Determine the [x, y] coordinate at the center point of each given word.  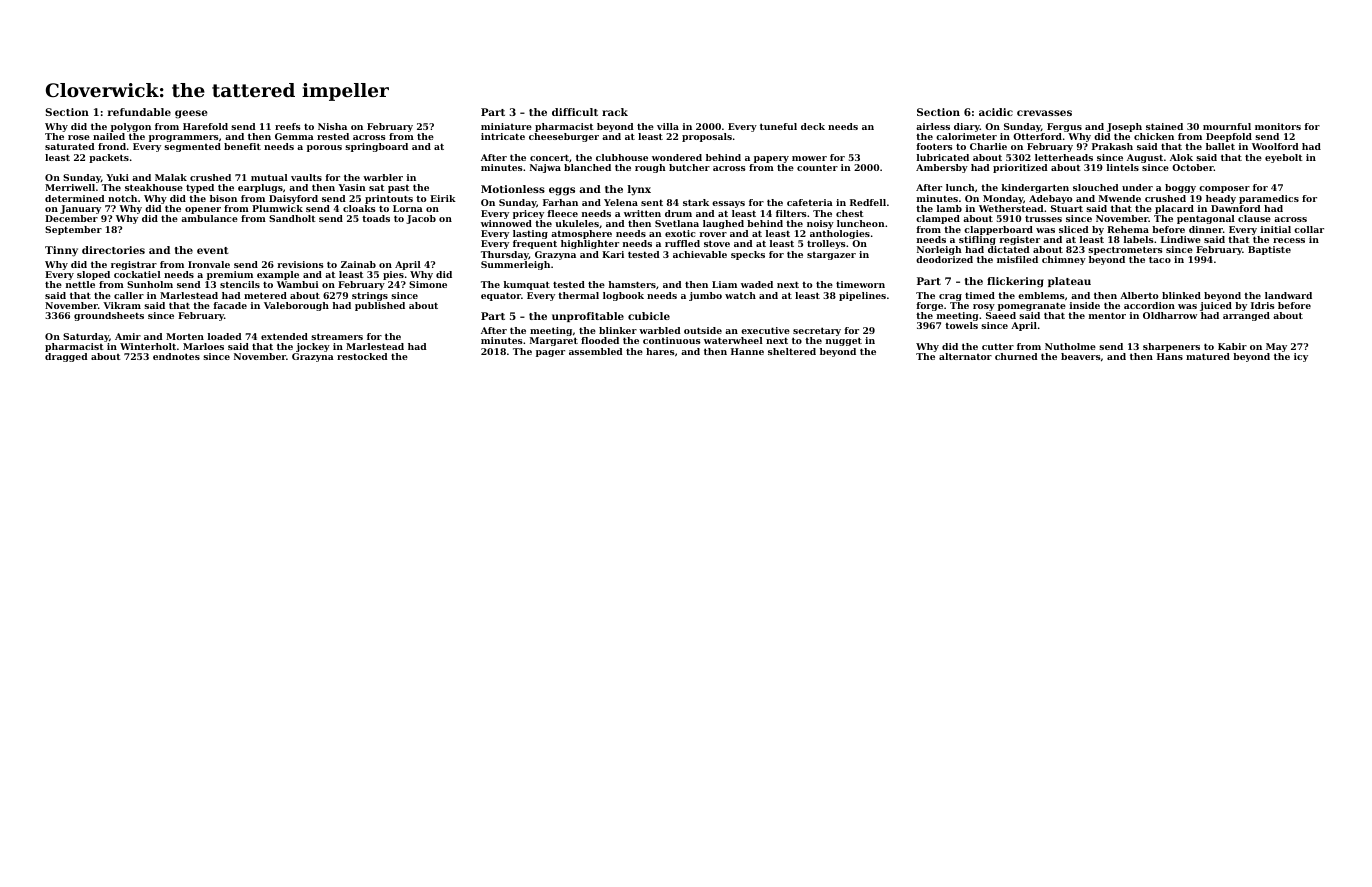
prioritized [1020, 168]
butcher [689, 167]
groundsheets [109, 316]
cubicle [649, 316]
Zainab [358, 264]
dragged [66, 357]
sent [652, 202]
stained [1164, 126]
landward [1288, 295]
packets [109, 158]
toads [376, 218]
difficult [575, 112]
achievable [700, 254]
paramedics [1269, 199]
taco [1160, 259]
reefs [288, 126]
